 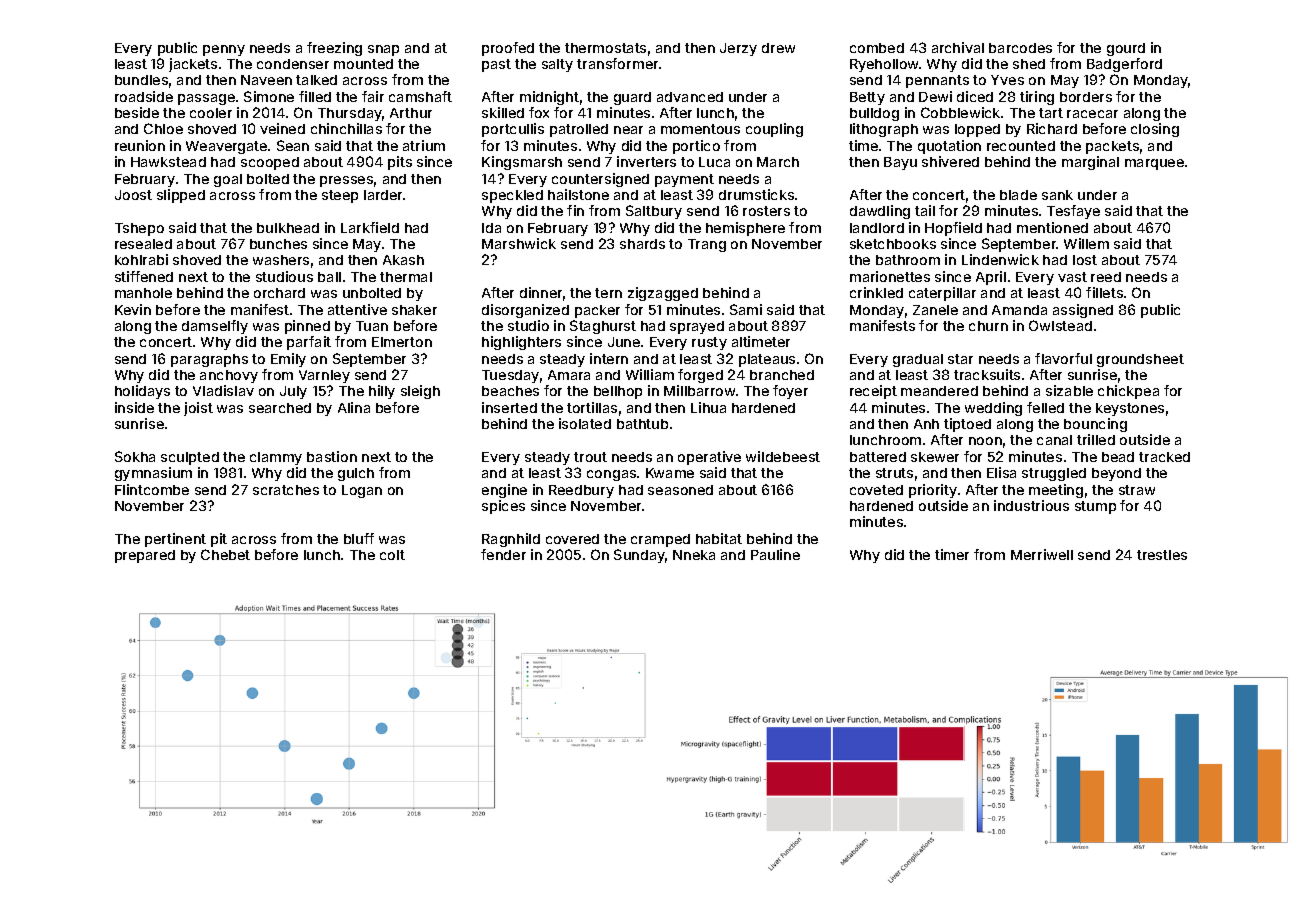 What do you see at coordinates (168, 162) in the screenshot?
I see `Hawkstead` at bounding box center [168, 162].
